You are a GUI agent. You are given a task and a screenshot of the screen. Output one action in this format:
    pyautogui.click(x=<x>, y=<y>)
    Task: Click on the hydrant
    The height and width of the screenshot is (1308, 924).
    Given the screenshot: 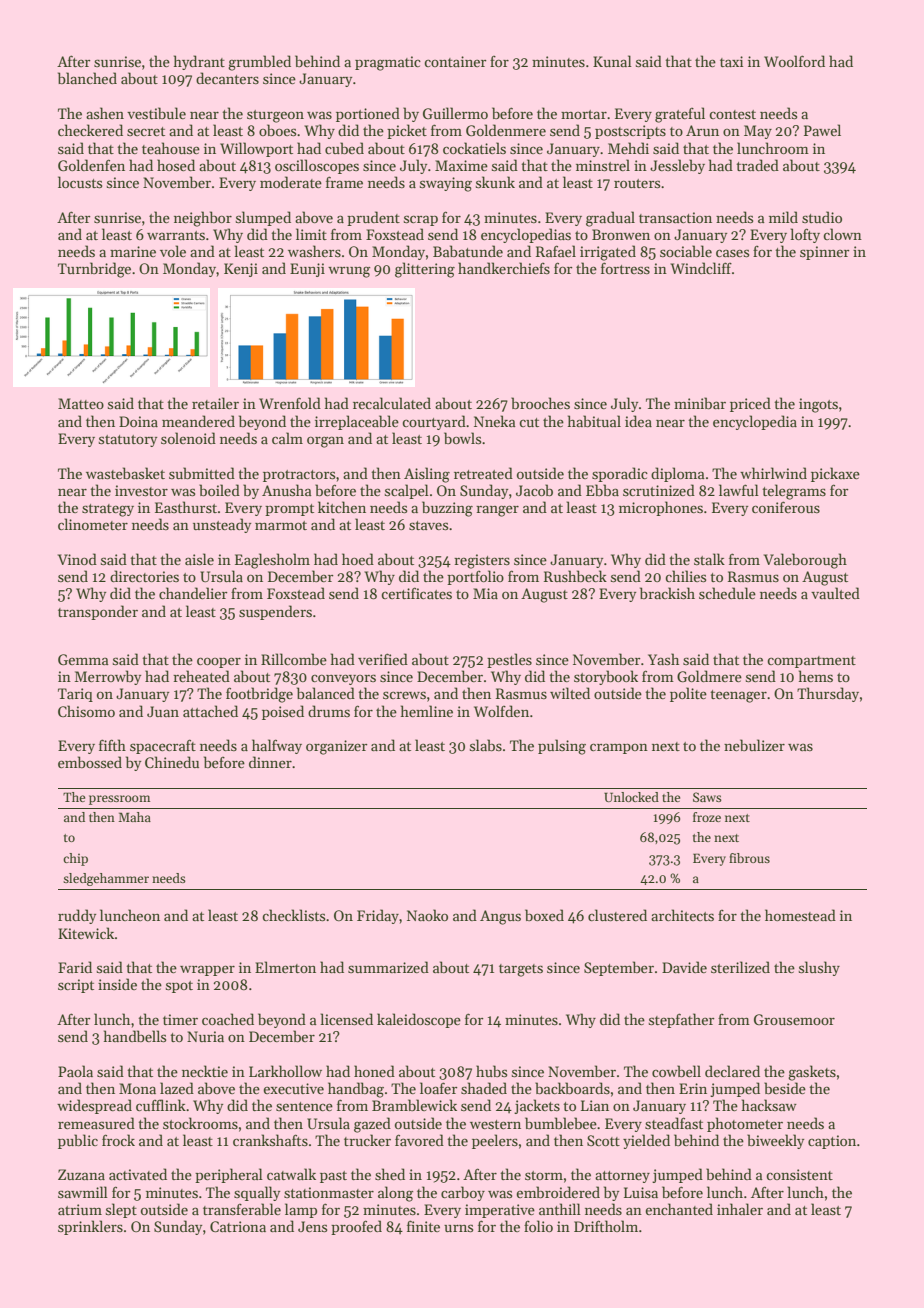 What is the action you would take?
    pyautogui.click(x=199, y=62)
